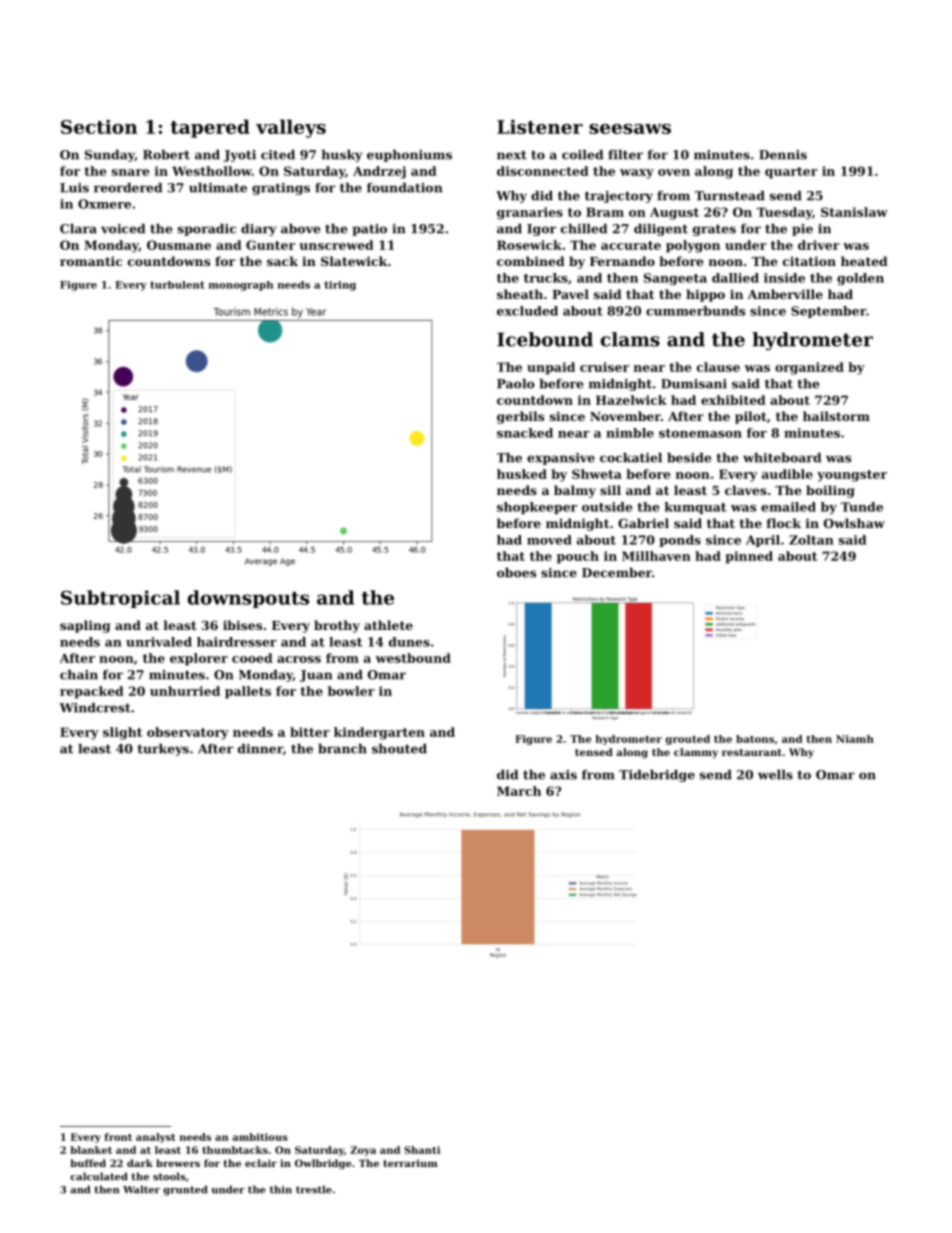  What do you see at coordinates (527, 311) in the screenshot?
I see `excluded` at bounding box center [527, 311].
